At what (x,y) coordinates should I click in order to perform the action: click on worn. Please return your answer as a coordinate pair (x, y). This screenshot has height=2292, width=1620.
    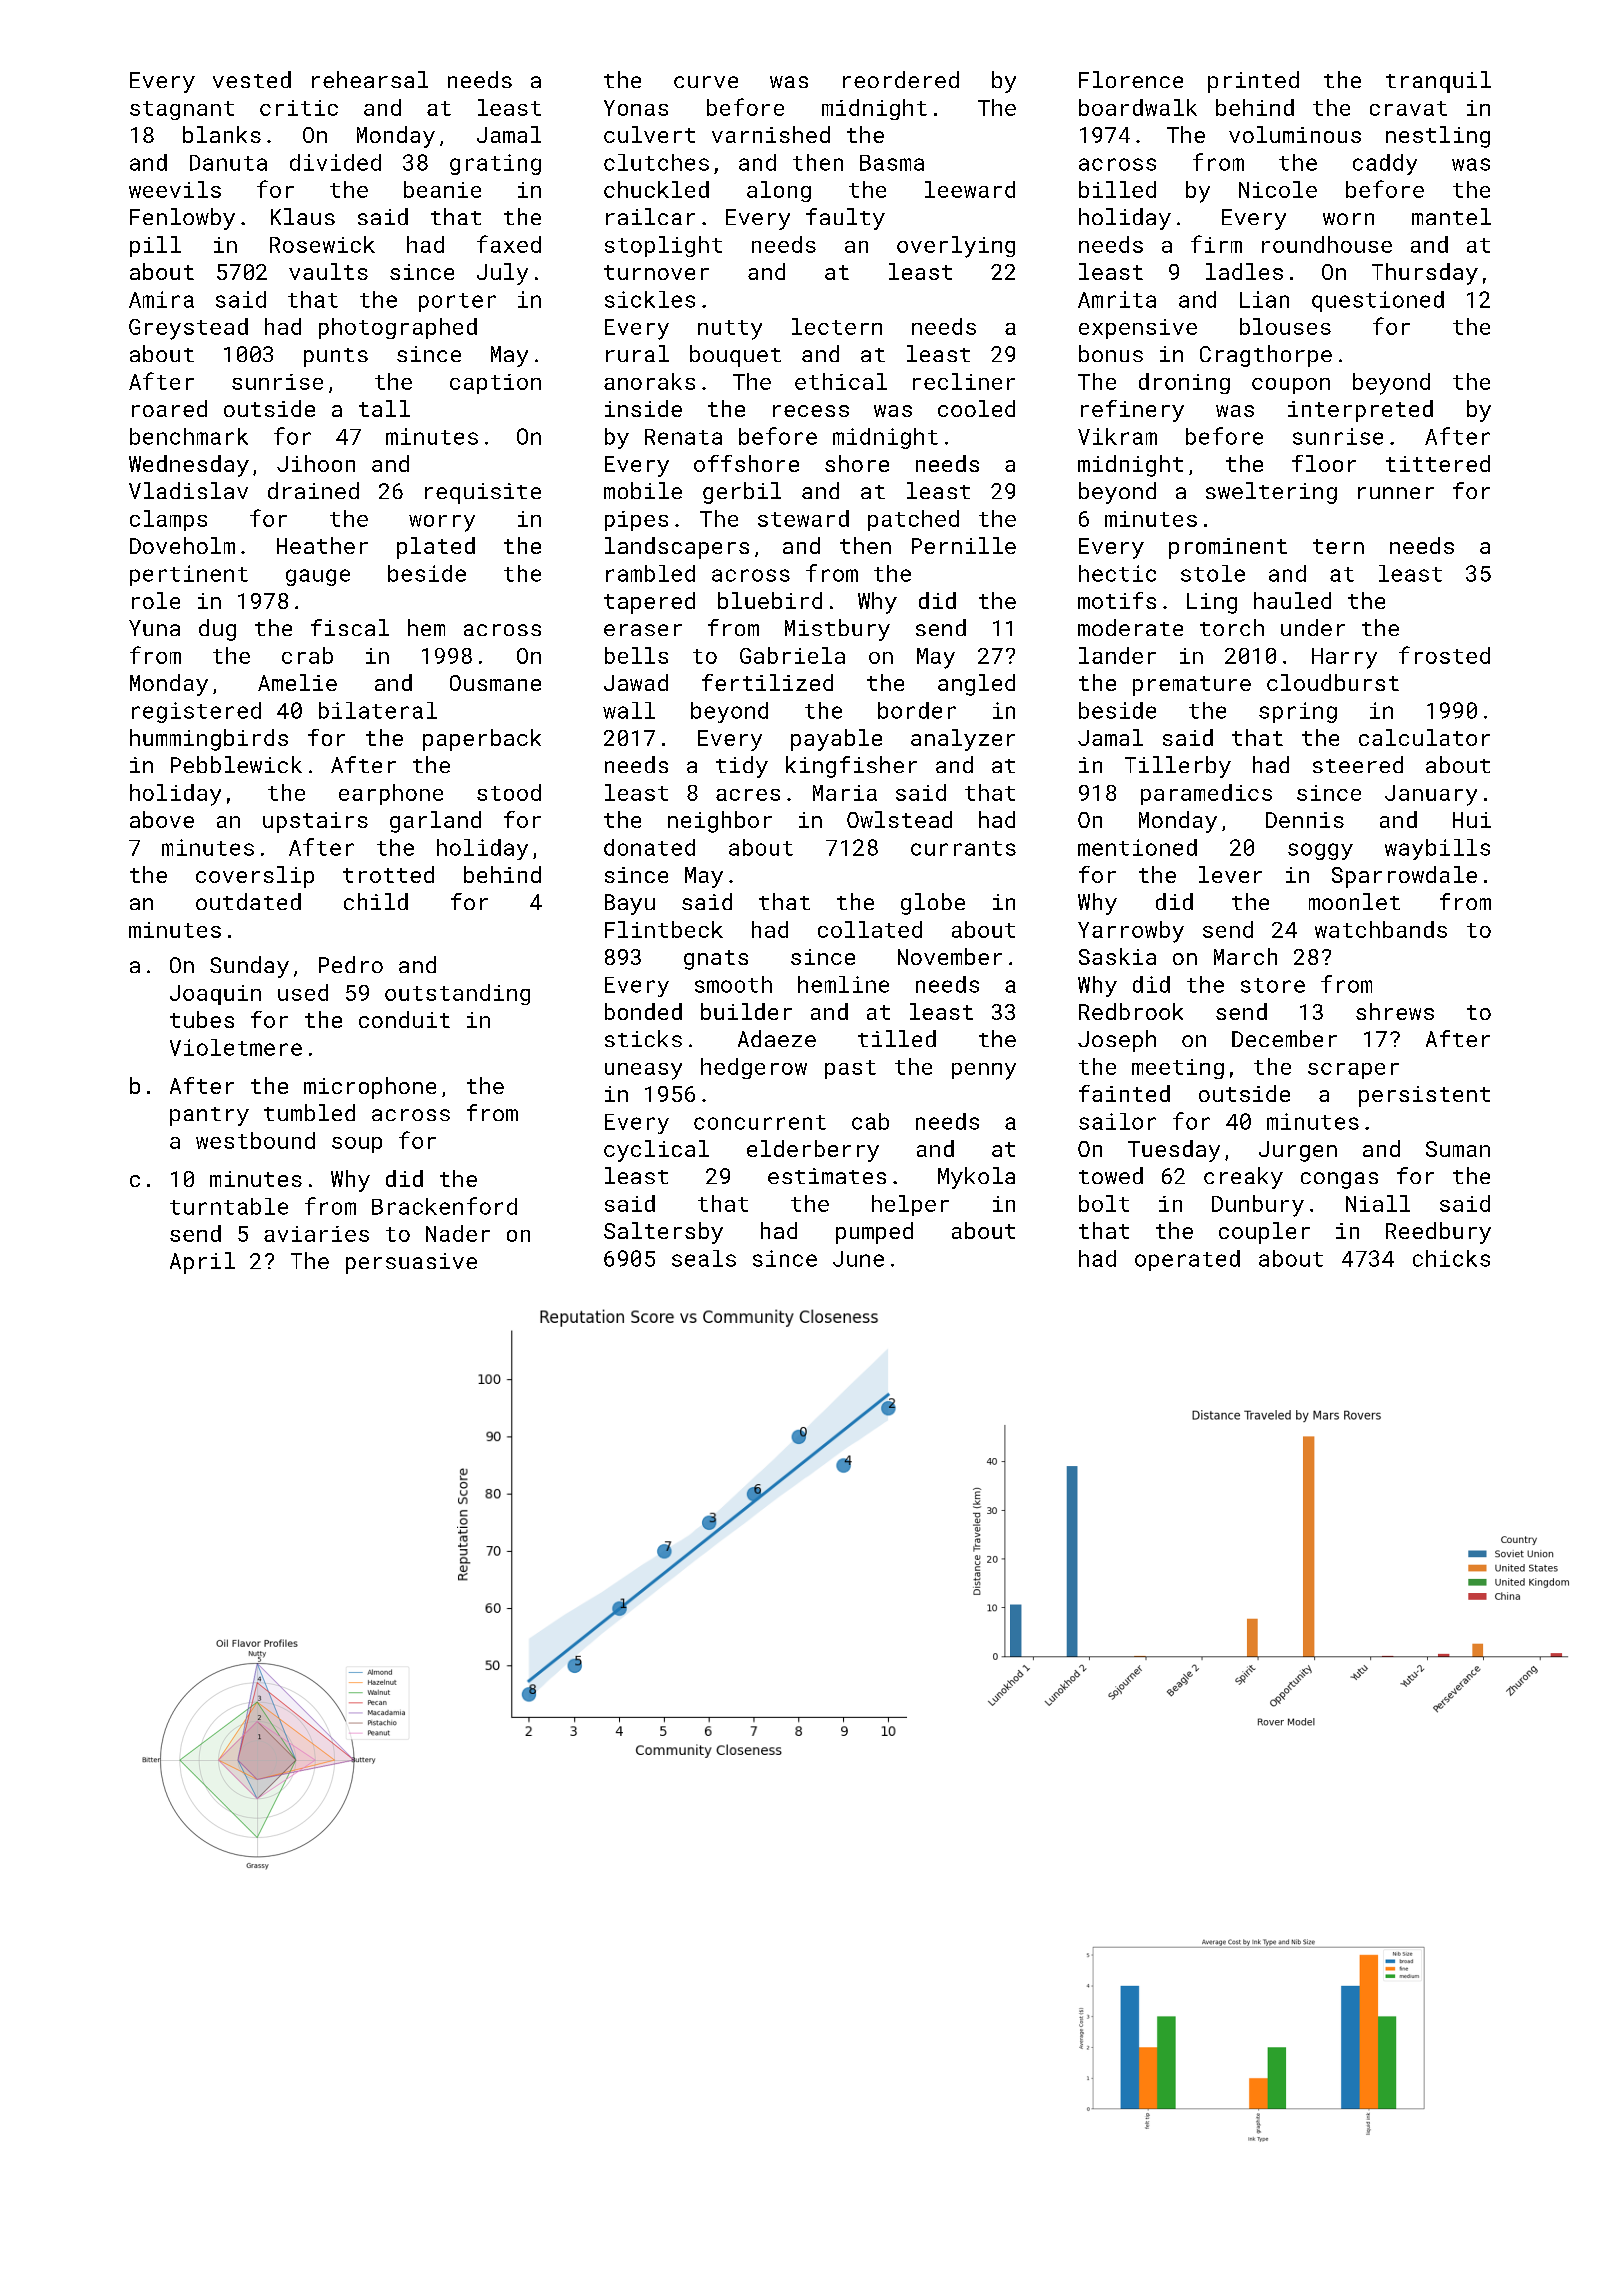
    Looking at the image, I should click on (1348, 219).
